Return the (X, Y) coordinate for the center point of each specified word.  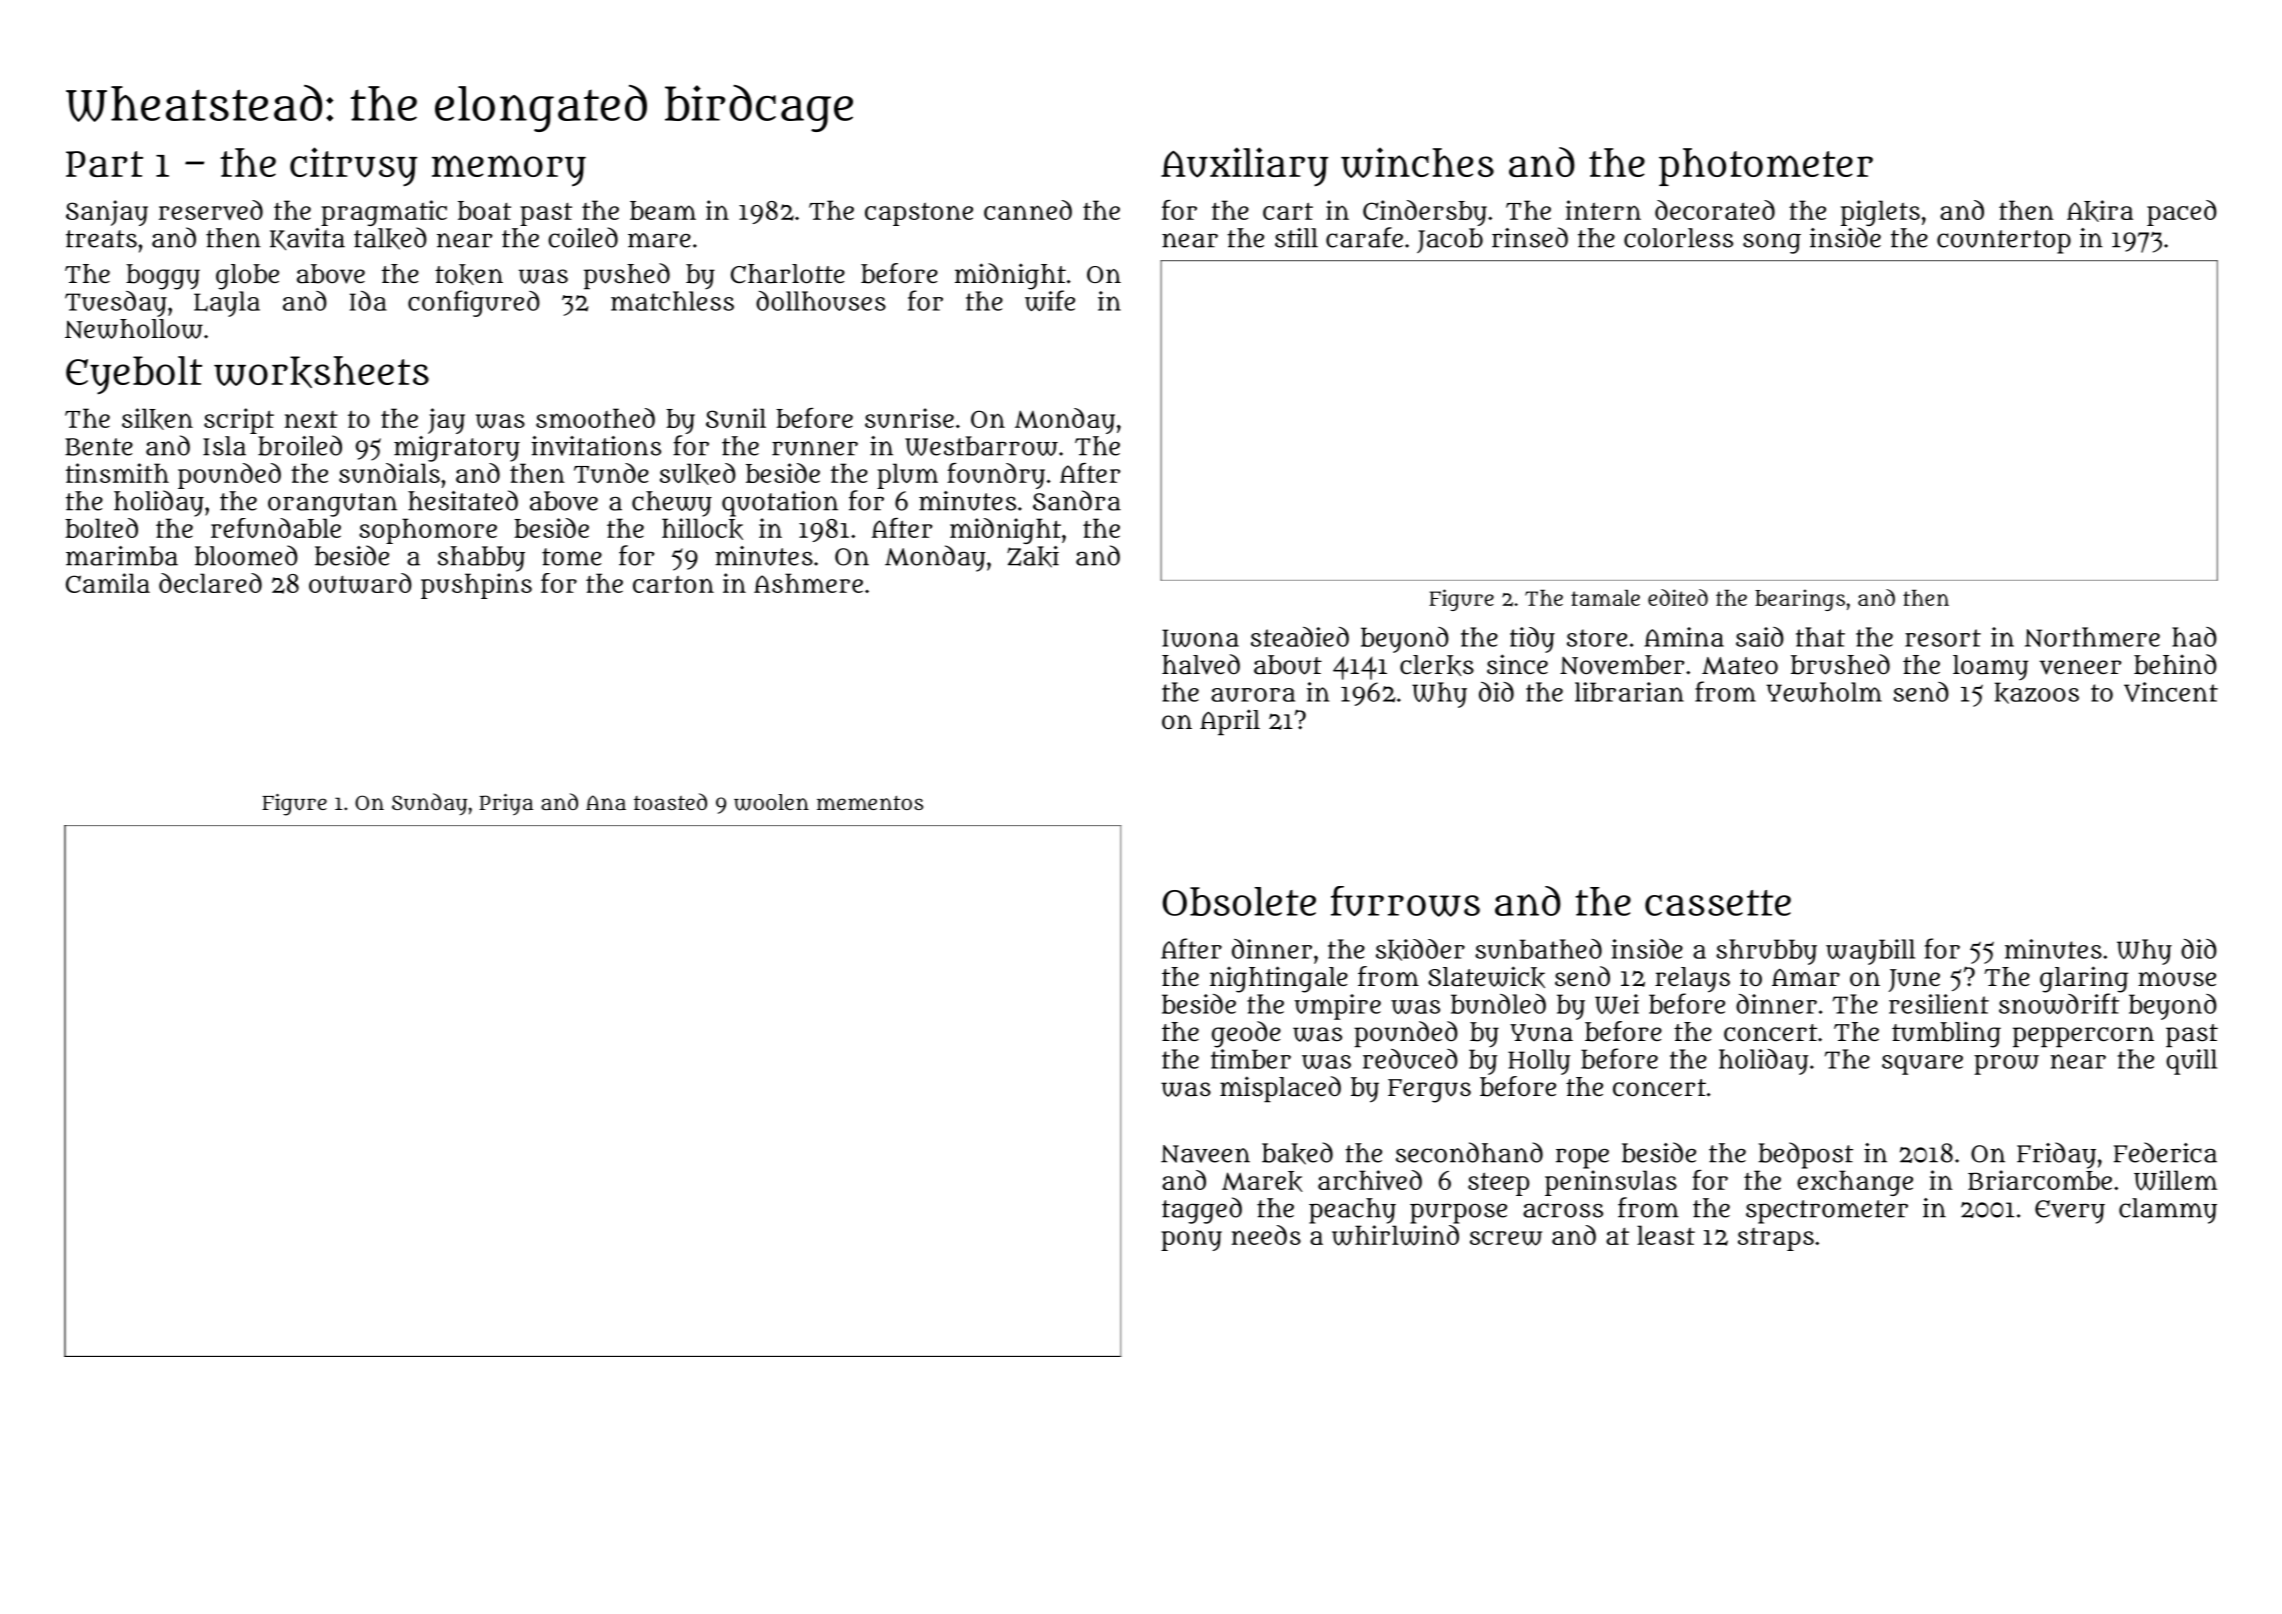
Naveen (1205, 1154)
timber (1251, 1059)
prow (2006, 1065)
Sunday (429, 804)
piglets (1880, 213)
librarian (1629, 692)
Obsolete (1239, 901)
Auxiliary (1244, 167)
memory (509, 171)
